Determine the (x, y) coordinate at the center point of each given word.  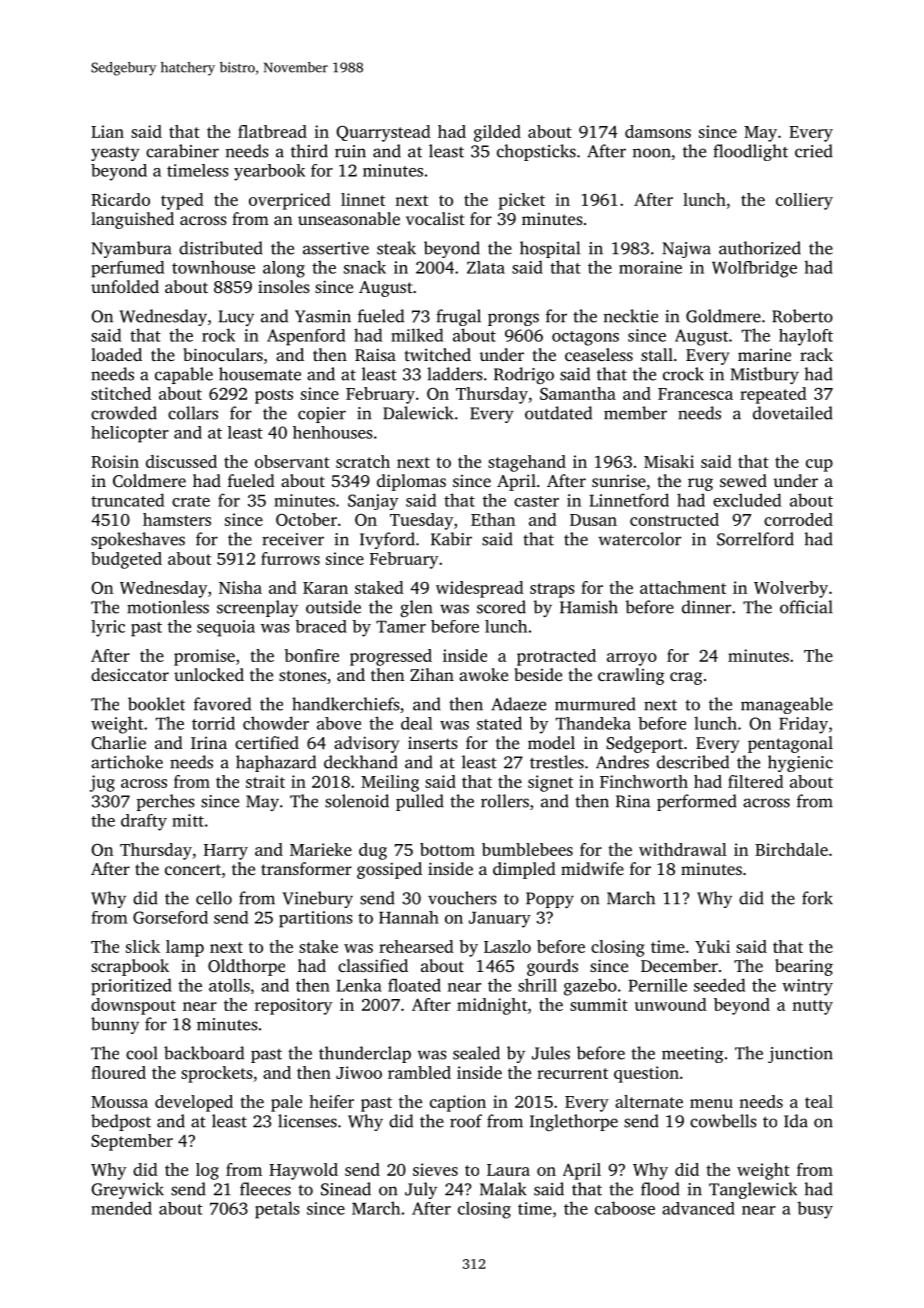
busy (815, 1210)
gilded (497, 133)
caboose (625, 1208)
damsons (658, 131)
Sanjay (373, 502)
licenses (307, 1121)
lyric (108, 628)
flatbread (272, 131)
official (806, 607)
